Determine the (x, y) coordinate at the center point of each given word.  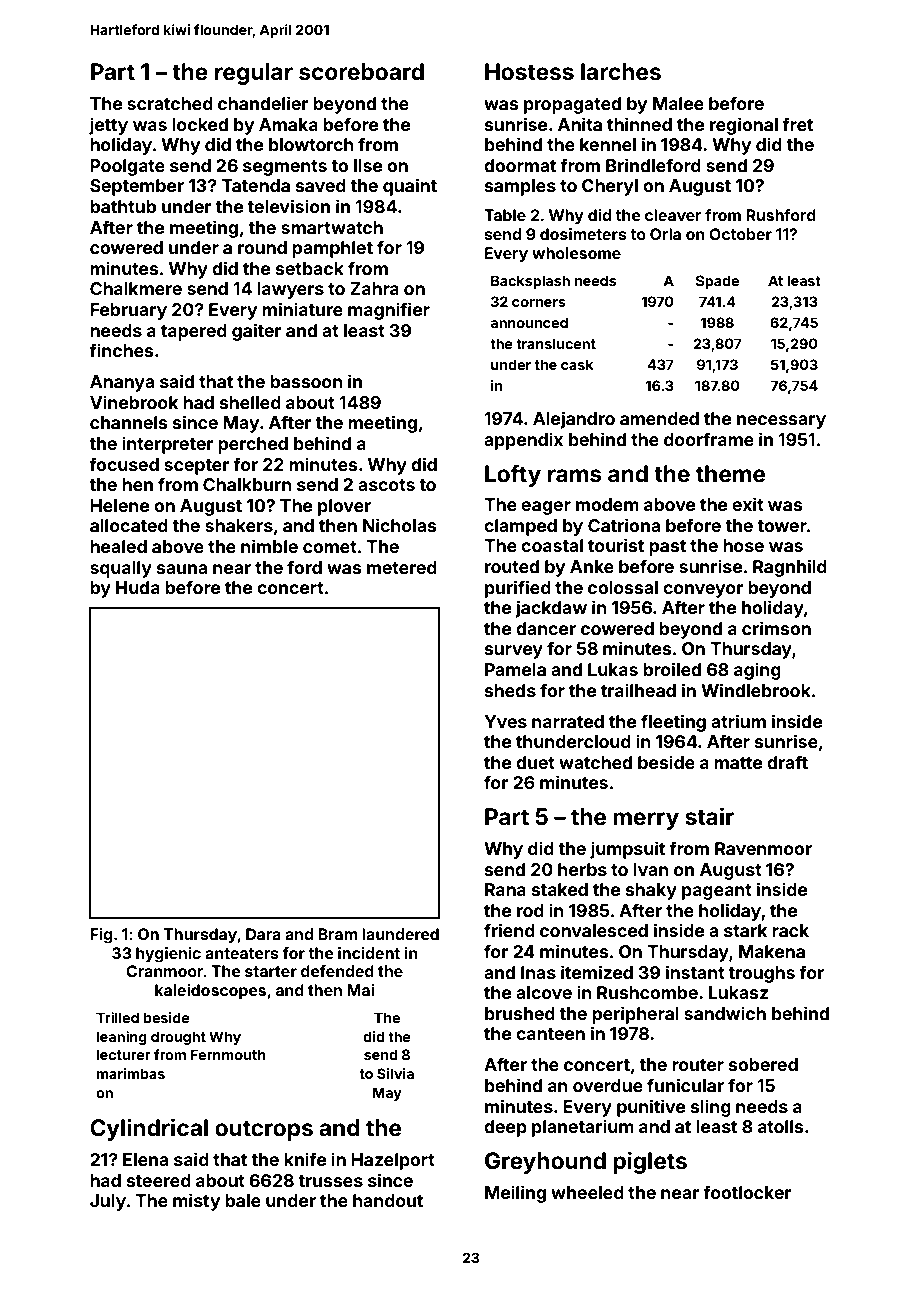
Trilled (117, 1017)
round (262, 247)
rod (530, 910)
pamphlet (332, 249)
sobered (763, 1064)
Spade (717, 282)
